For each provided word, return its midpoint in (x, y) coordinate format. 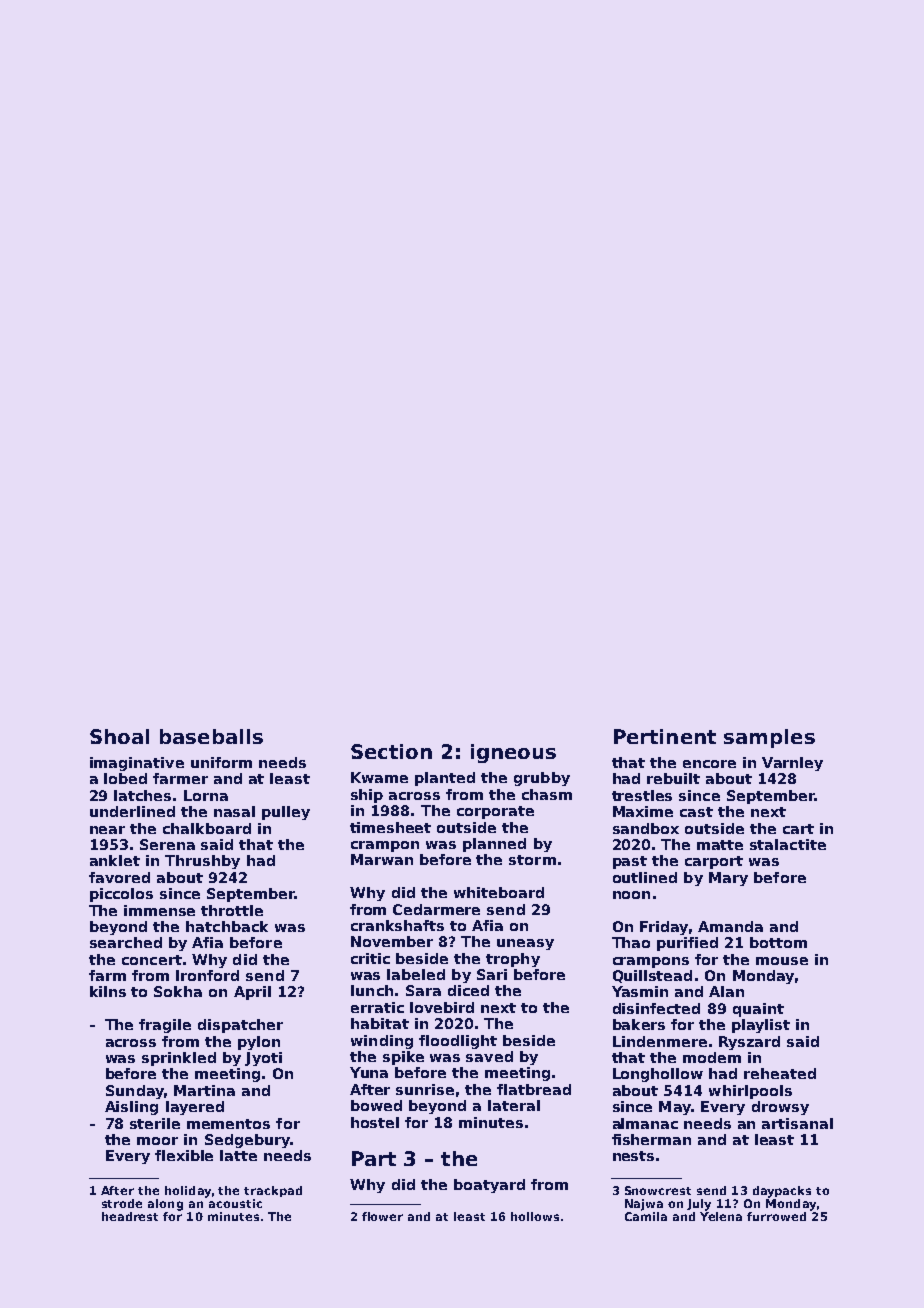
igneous (513, 753)
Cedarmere (436, 909)
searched (126, 942)
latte (238, 1155)
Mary (728, 879)
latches (142, 795)
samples (769, 738)
